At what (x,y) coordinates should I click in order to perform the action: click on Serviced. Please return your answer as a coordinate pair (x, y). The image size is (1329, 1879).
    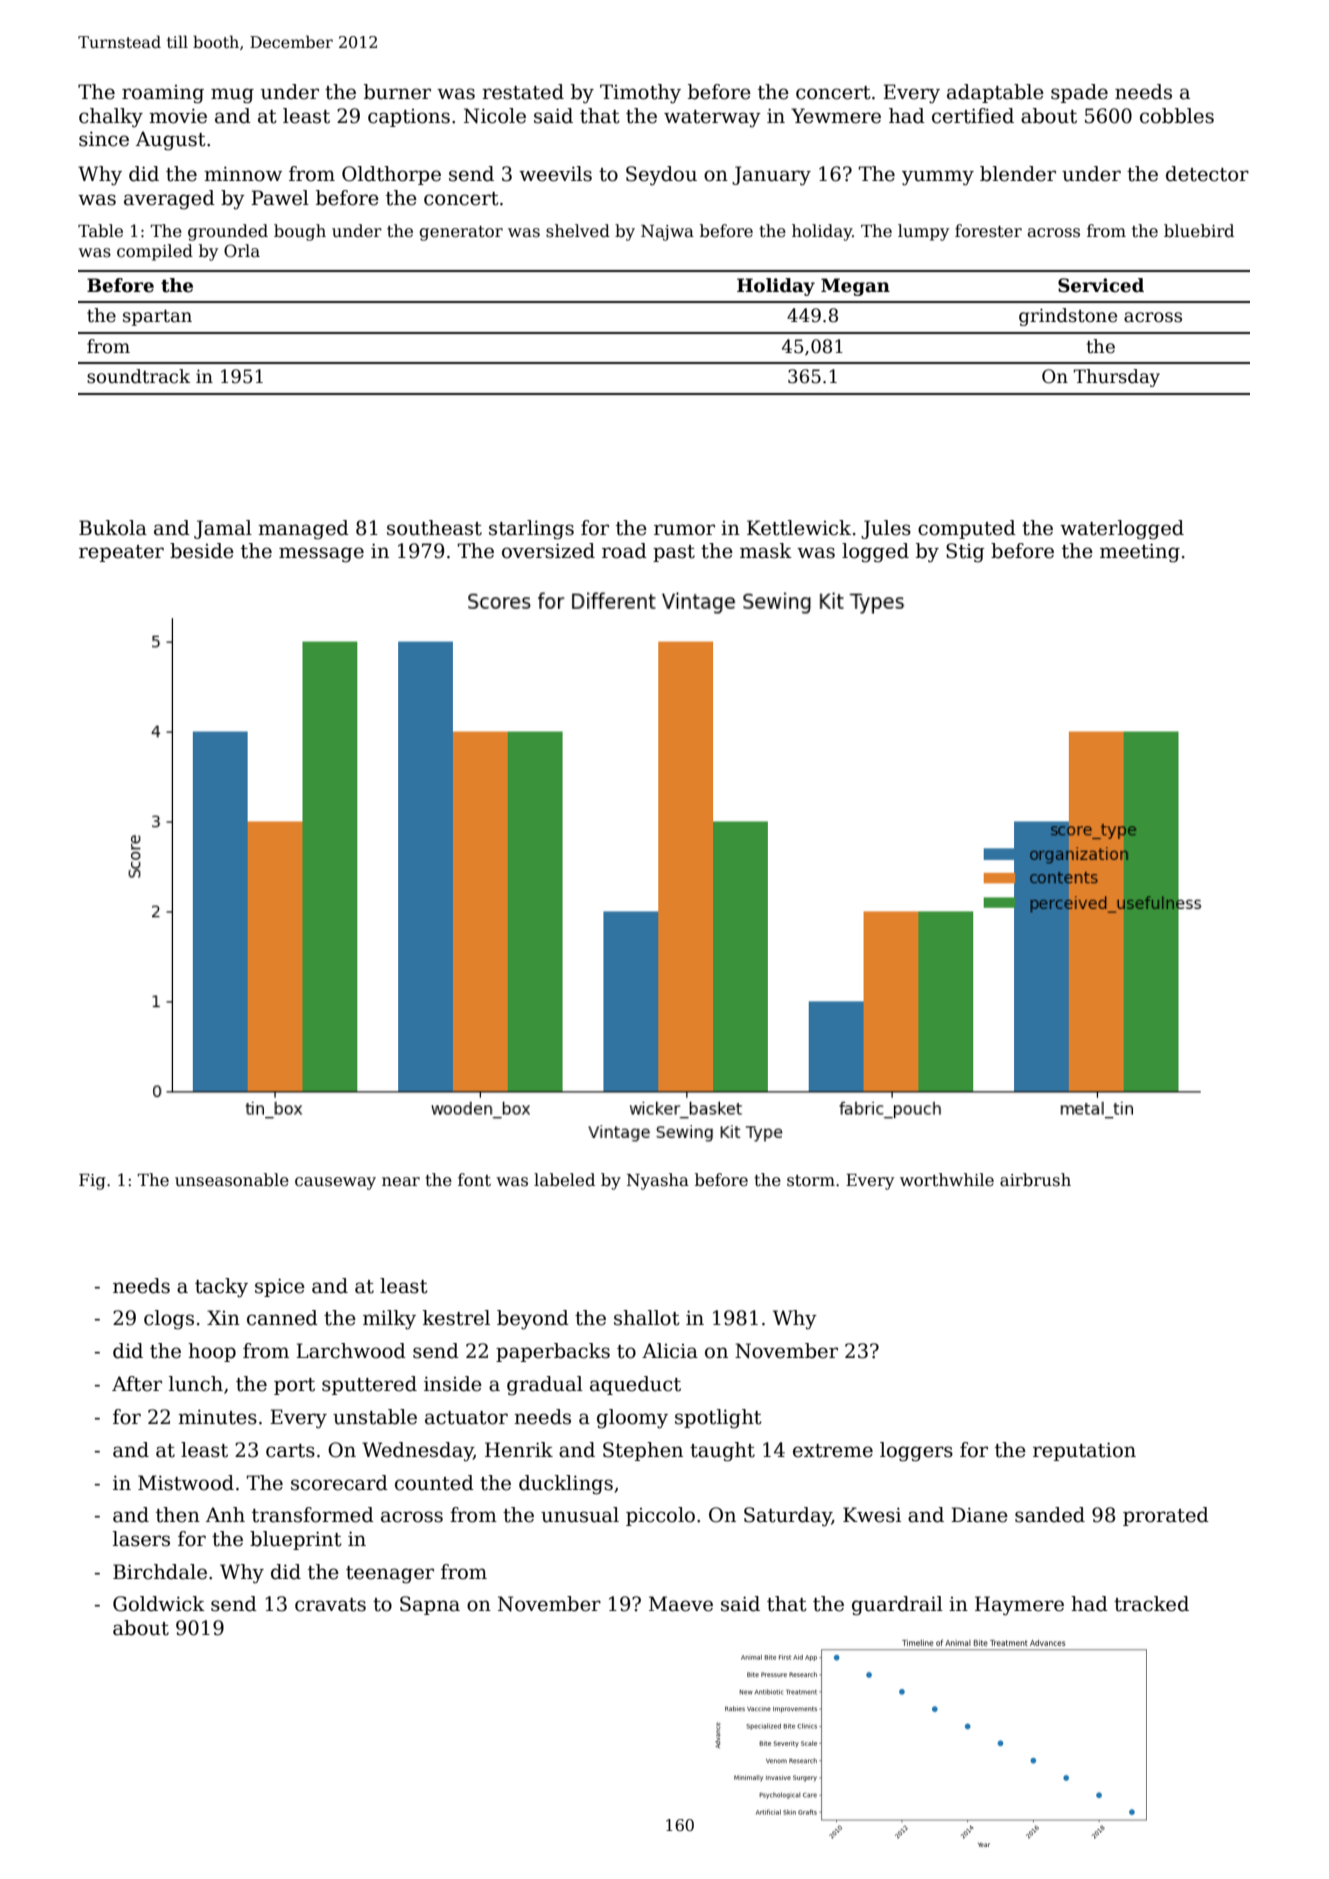
    Looking at the image, I should click on (1101, 285).
